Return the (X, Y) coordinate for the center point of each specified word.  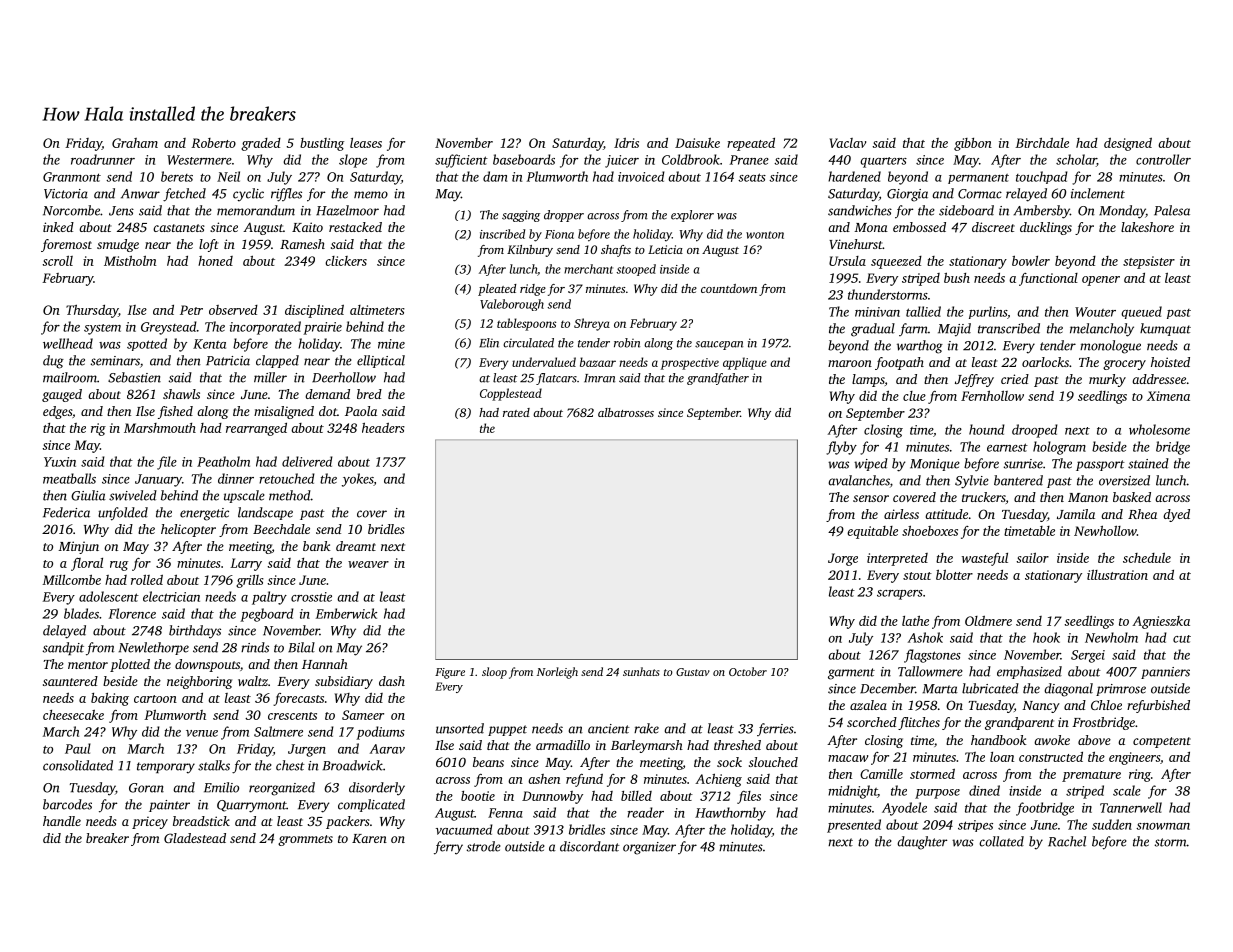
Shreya (592, 324)
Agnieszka (1161, 622)
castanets (179, 228)
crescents (292, 716)
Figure (450, 673)
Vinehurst (856, 244)
